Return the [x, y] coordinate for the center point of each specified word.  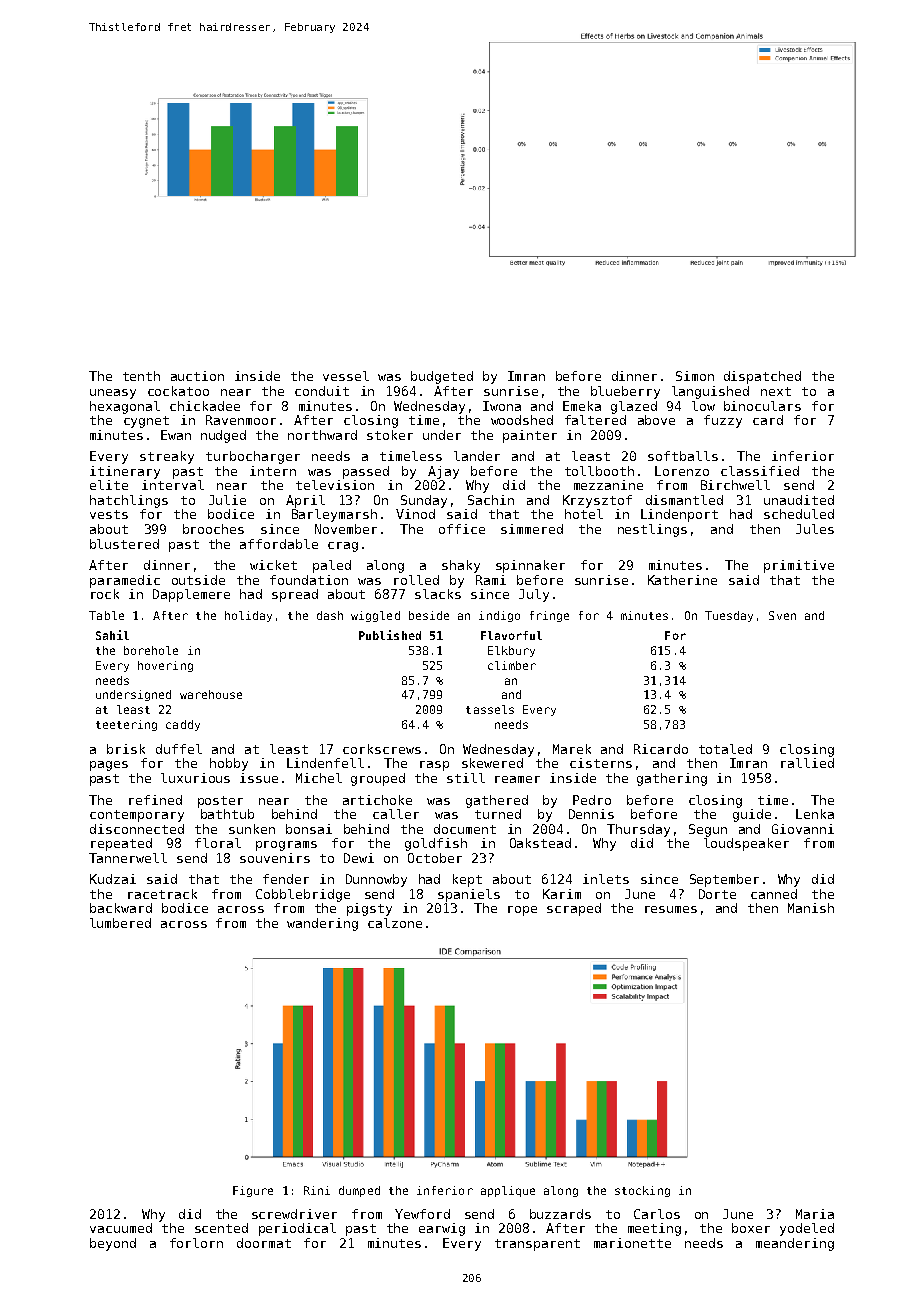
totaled [725, 749]
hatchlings [129, 501]
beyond [113, 1244]
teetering [126, 725]
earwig [442, 1229]
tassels [490, 709]
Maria [815, 1214]
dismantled [684, 500]
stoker [390, 435]
